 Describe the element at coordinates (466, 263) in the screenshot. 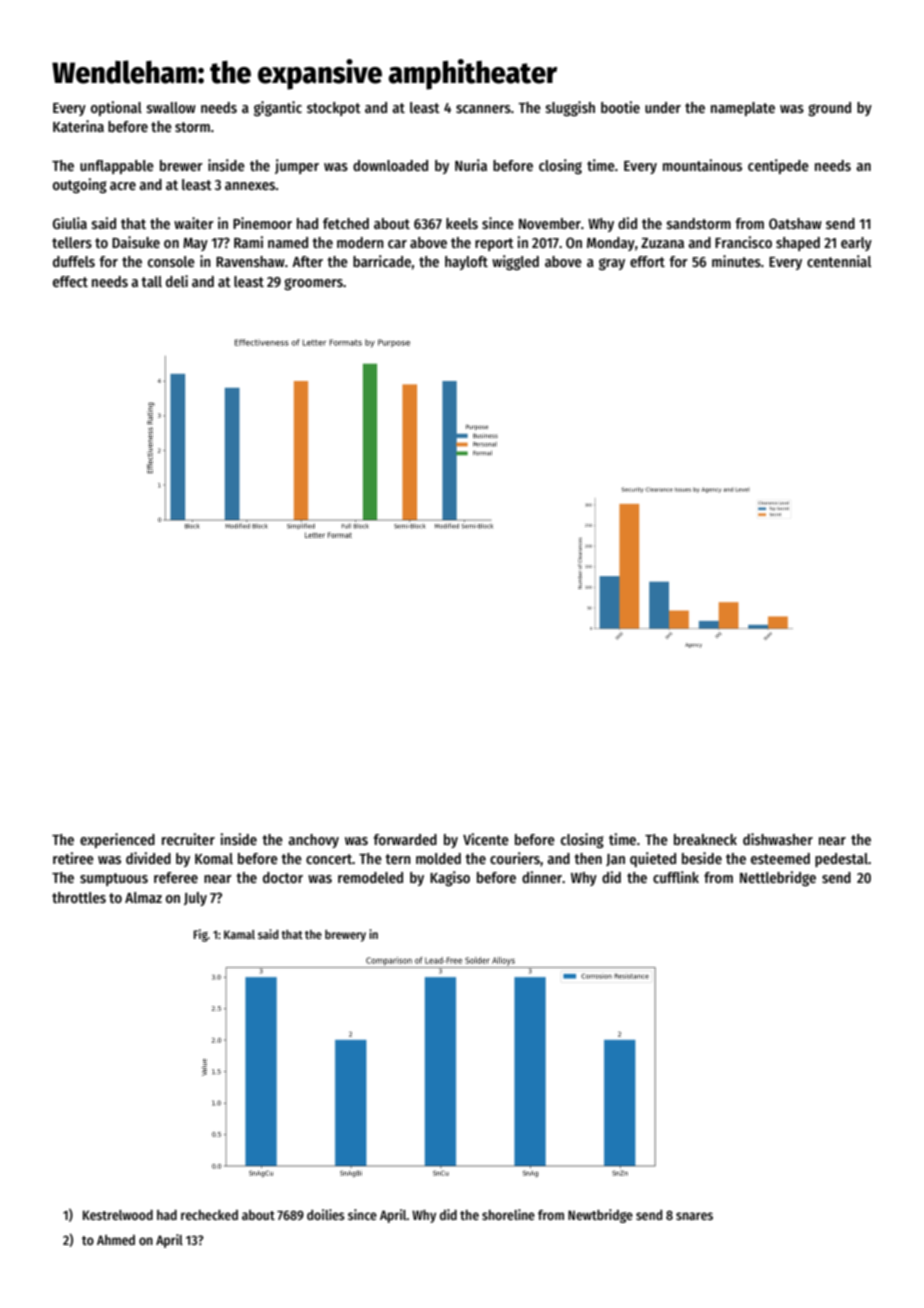

I see `hayloft` at that location.
